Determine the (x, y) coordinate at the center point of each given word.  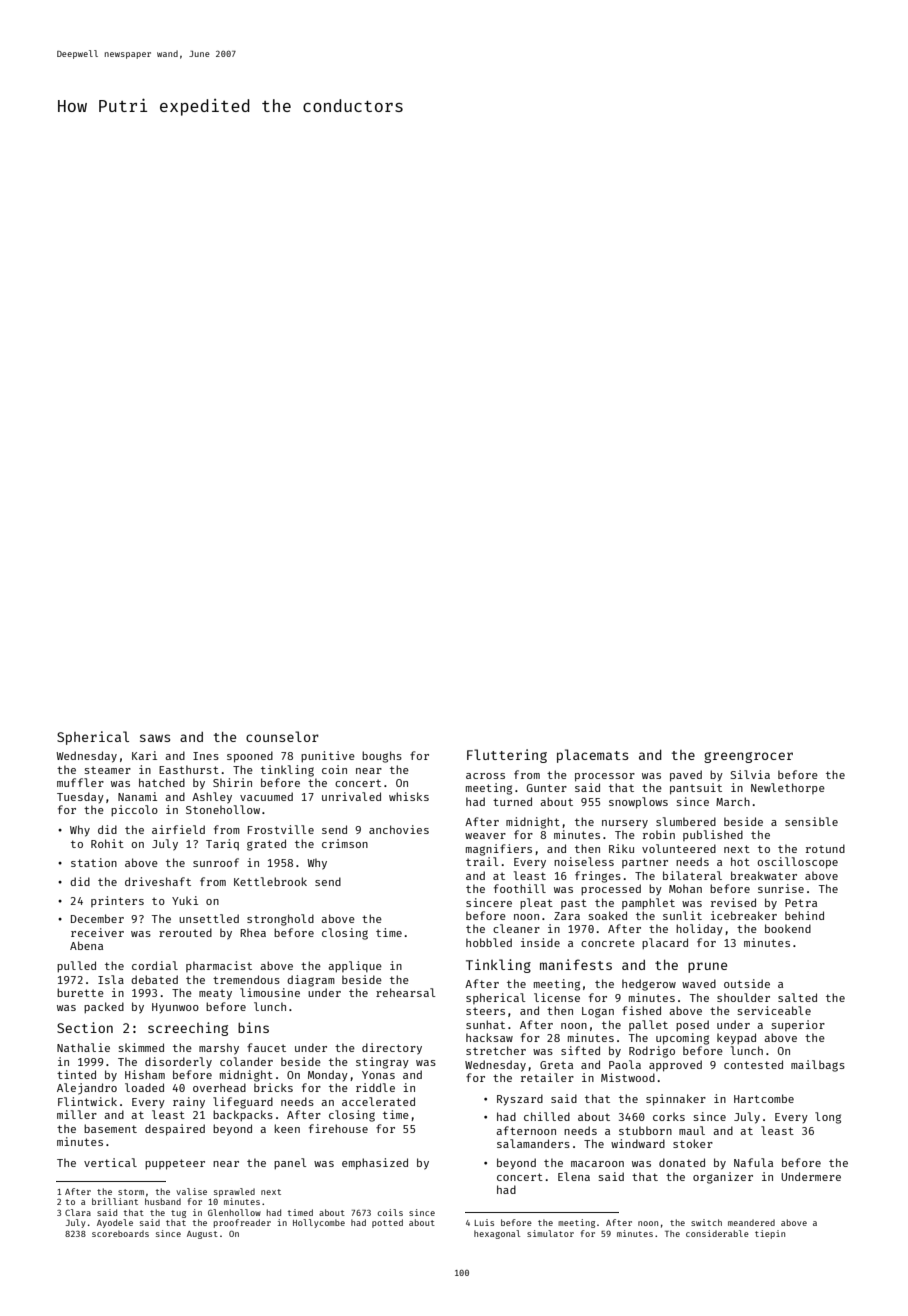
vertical (110, 1162)
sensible (811, 821)
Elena (574, 1176)
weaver (485, 836)
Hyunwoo (175, 1008)
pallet (648, 1025)
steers (485, 1011)
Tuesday (80, 798)
